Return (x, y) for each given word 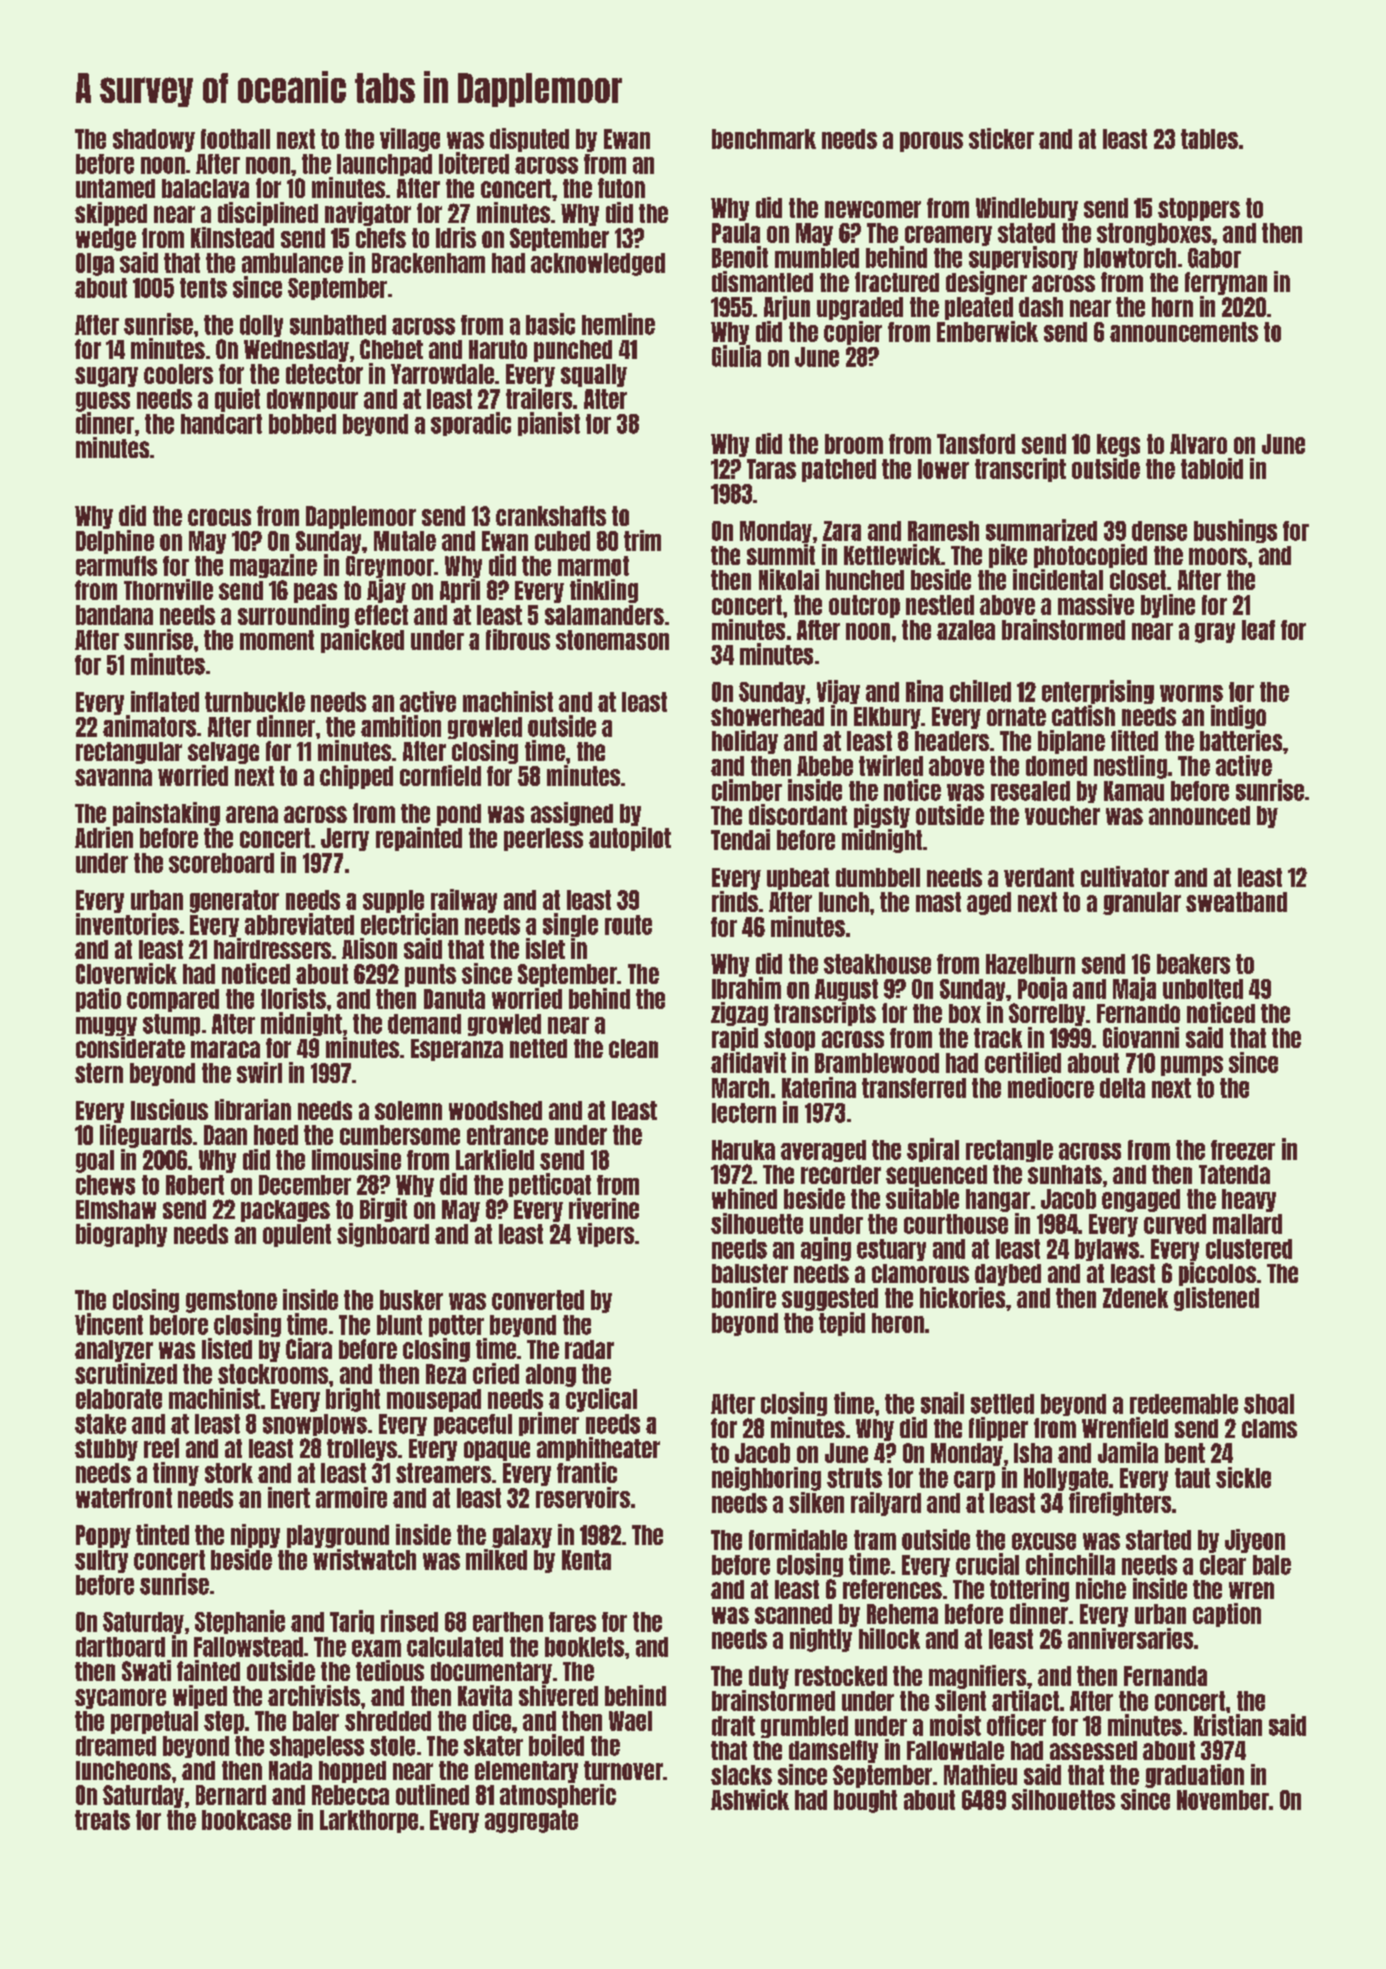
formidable (798, 1539)
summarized (1041, 530)
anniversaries (1130, 1638)
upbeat (798, 879)
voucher (1062, 815)
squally (594, 375)
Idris (456, 237)
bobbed (302, 424)
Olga (95, 264)
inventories (127, 924)
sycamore (120, 1699)
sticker (1001, 138)
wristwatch (364, 1559)
